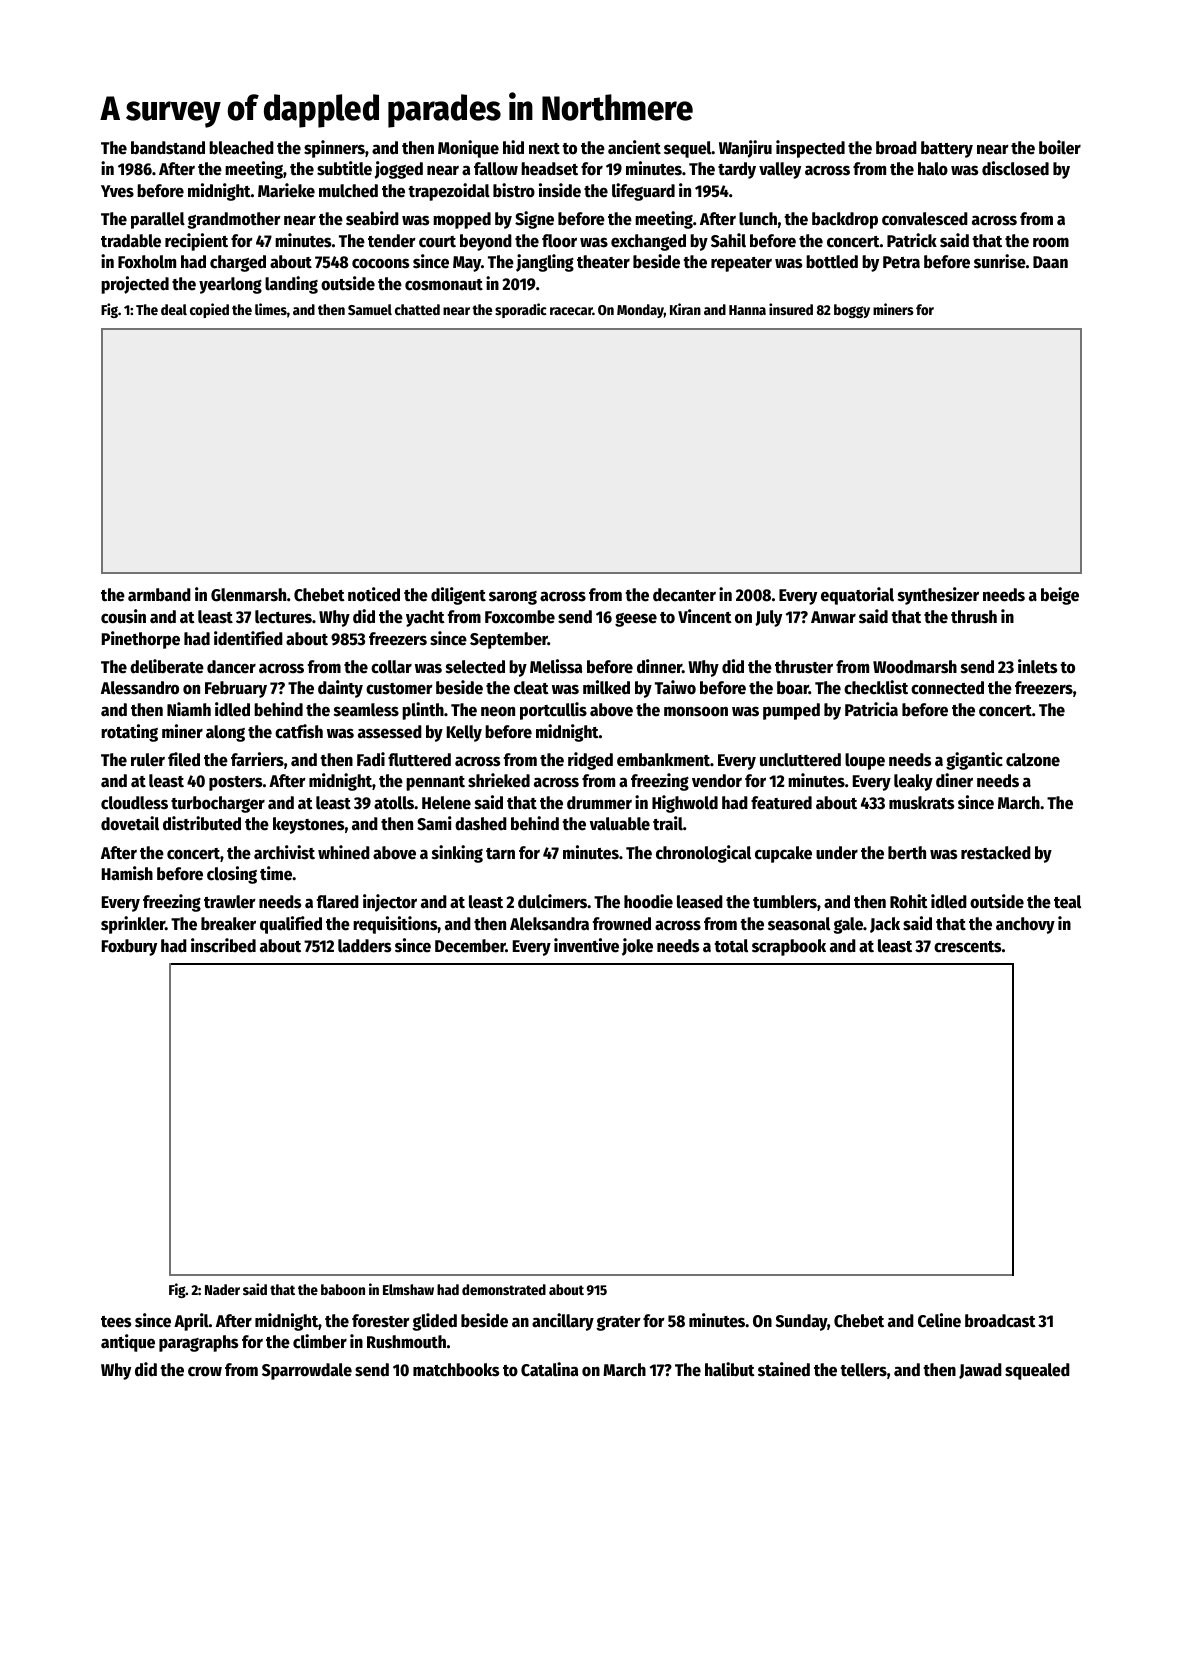  What do you see at coordinates (758, 219) in the page?
I see `lunch` at bounding box center [758, 219].
